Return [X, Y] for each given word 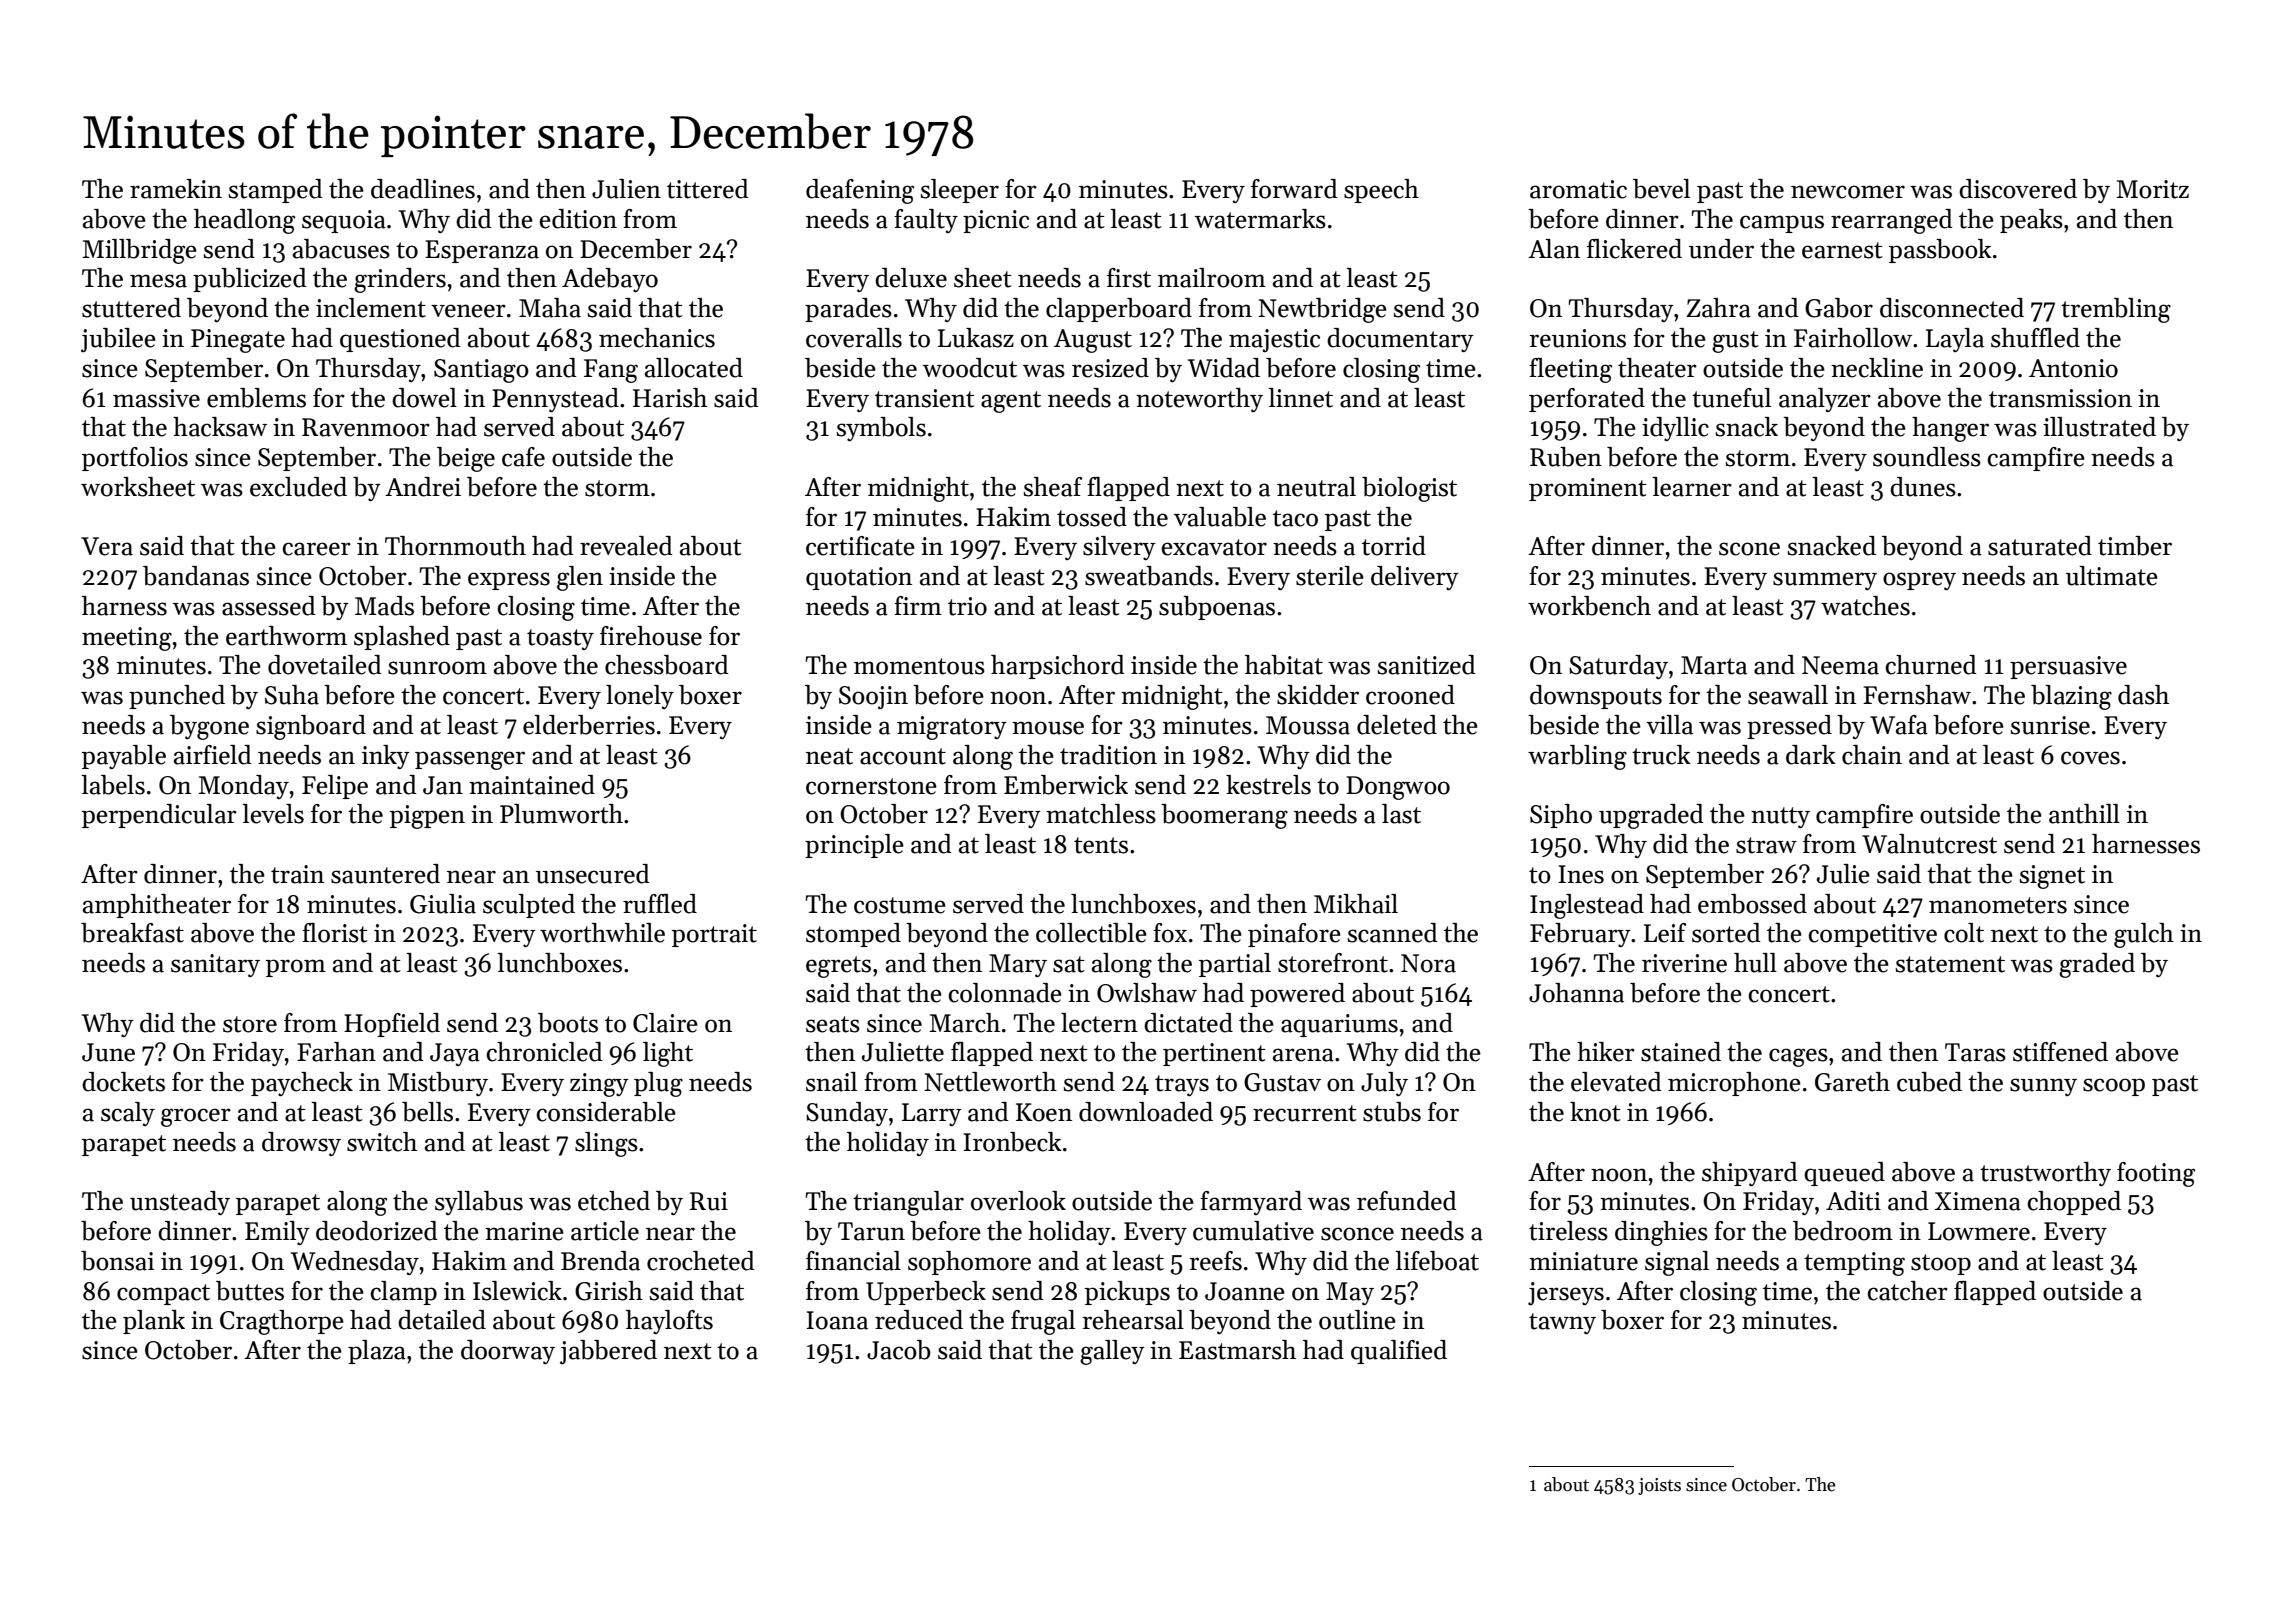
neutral [1316, 487]
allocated [694, 368]
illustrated [2099, 427]
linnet [1300, 398]
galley [1112, 1352]
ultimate [2112, 576]
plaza [377, 1352]
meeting [127, 639]
